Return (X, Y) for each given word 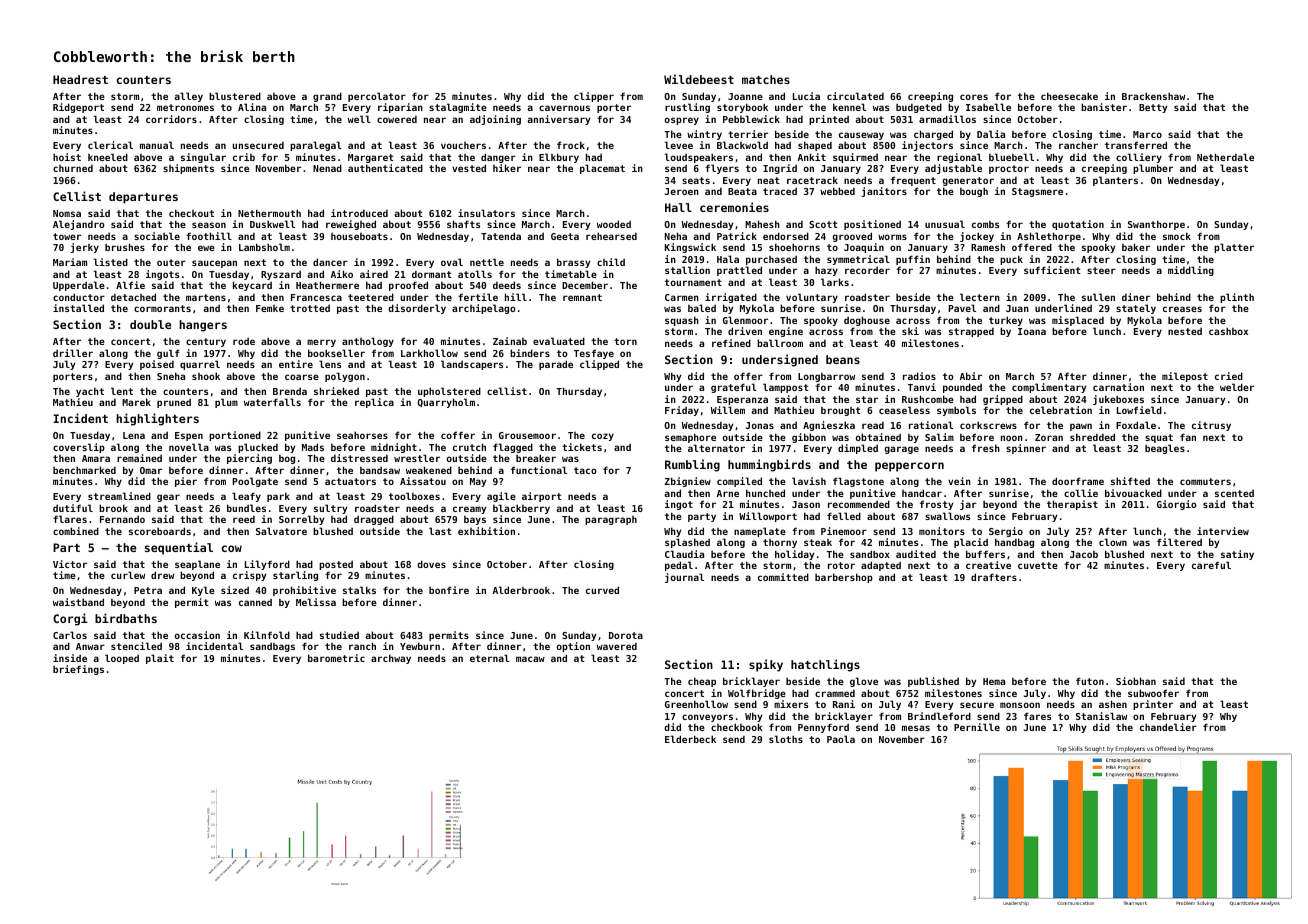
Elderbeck (690, 739)
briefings (78, 670)
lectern (980, 297)
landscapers (472, 365)
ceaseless (904, 410)
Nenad (327, 168)
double (150, 324)
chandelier (1168, 727)
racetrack (812, 180)
